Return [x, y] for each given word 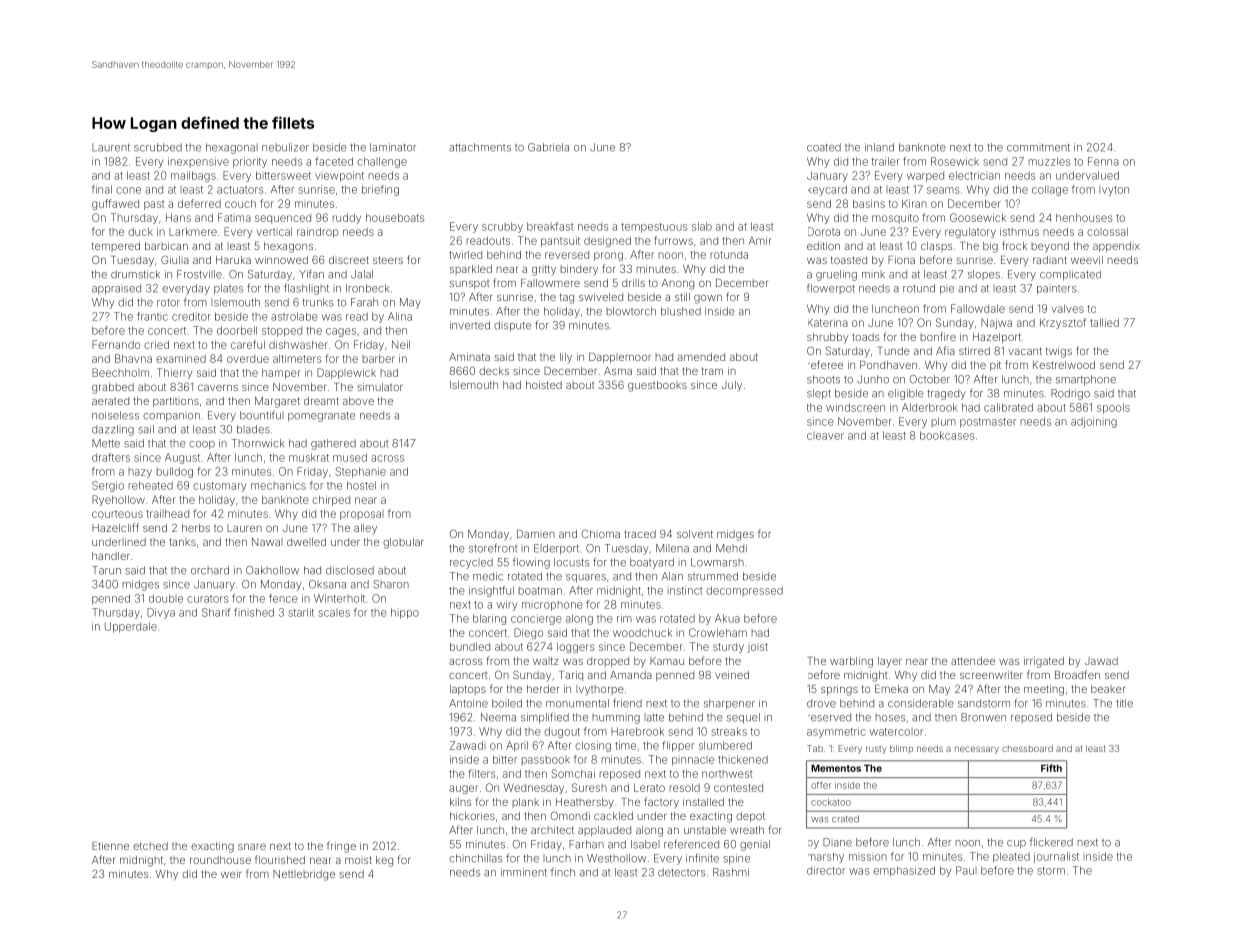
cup [1016, 844]
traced [640, 534]
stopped [282, 332]
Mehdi [731, 548]
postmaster [988, 423]
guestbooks [657, 386]
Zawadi [468, 745]
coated [824, 147]
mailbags [193, 176]
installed [703, 802]
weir [231, 874]
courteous [117, 514]
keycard [827, 190]
